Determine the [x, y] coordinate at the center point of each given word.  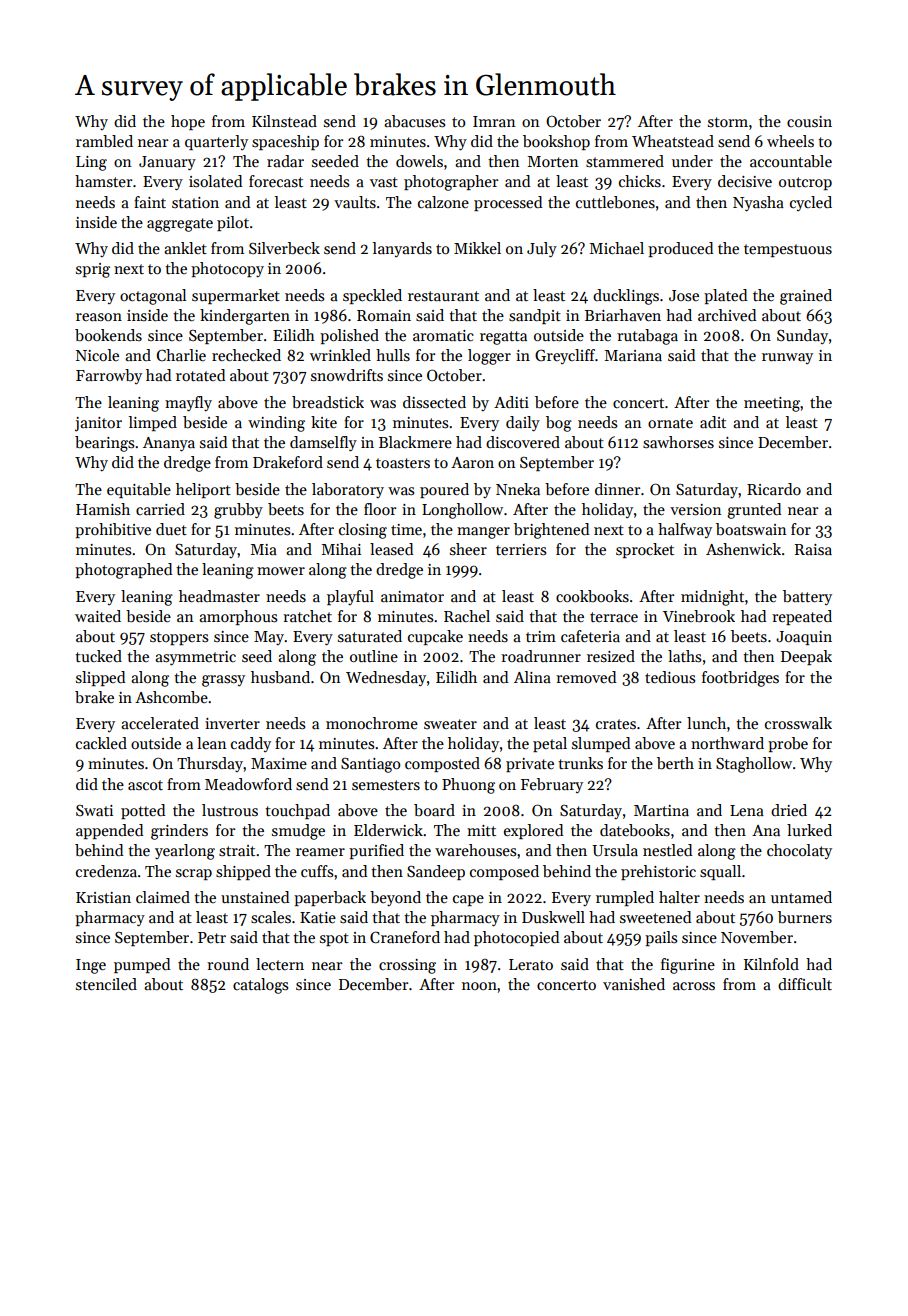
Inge [91, 966]
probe [788, 744]
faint [150, 202]
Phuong [468, 786]
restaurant [443, 296]
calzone [443, 202]
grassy [223, 681]
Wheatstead [673, 141]
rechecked [246, 355]
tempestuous [788, 250]
